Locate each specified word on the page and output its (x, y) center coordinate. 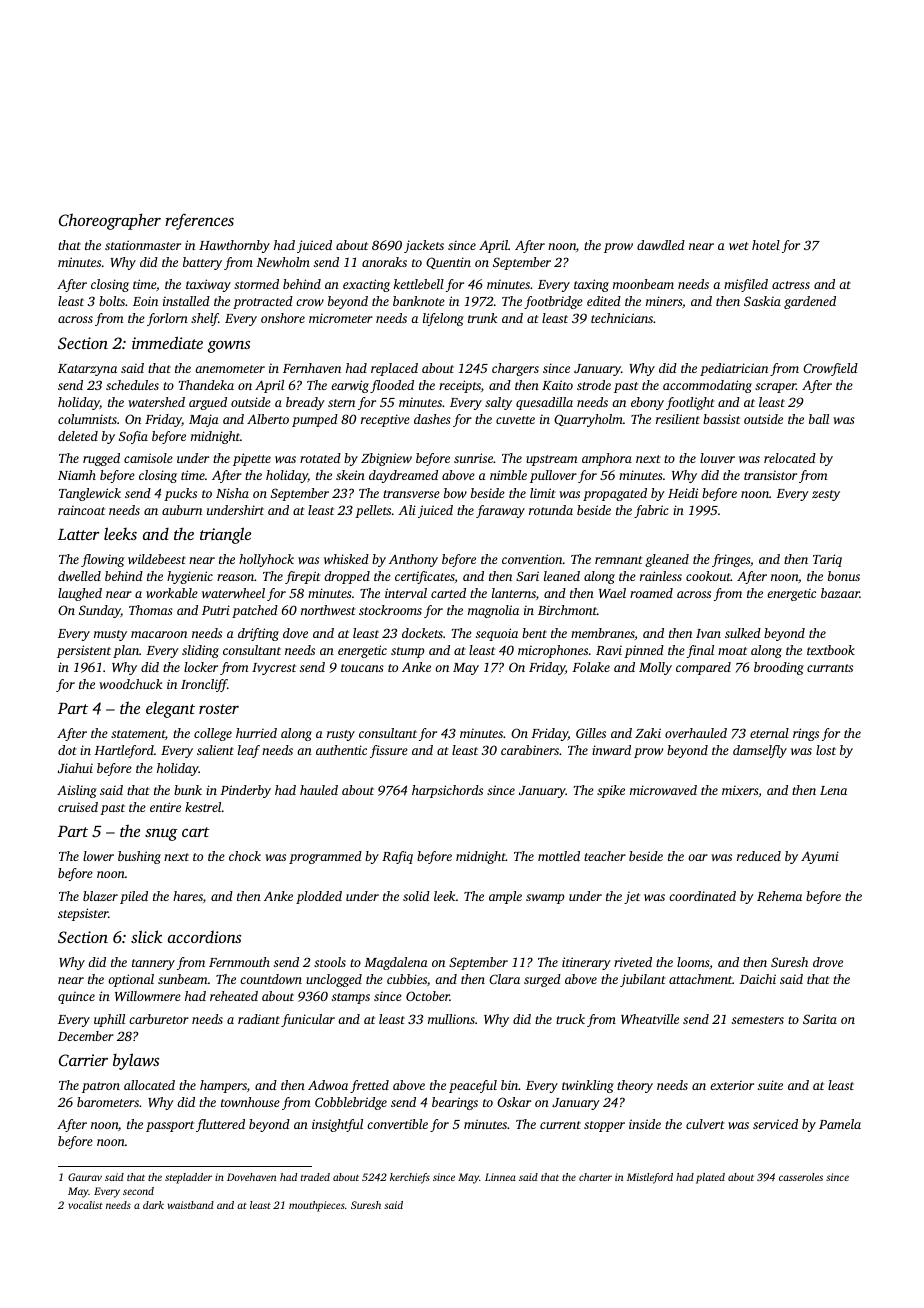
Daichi (757, 979)
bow (455, 493)
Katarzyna (87, 370)
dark (153, 1205)
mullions (451, 1019)
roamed (651, 593)
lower (98, 856)
